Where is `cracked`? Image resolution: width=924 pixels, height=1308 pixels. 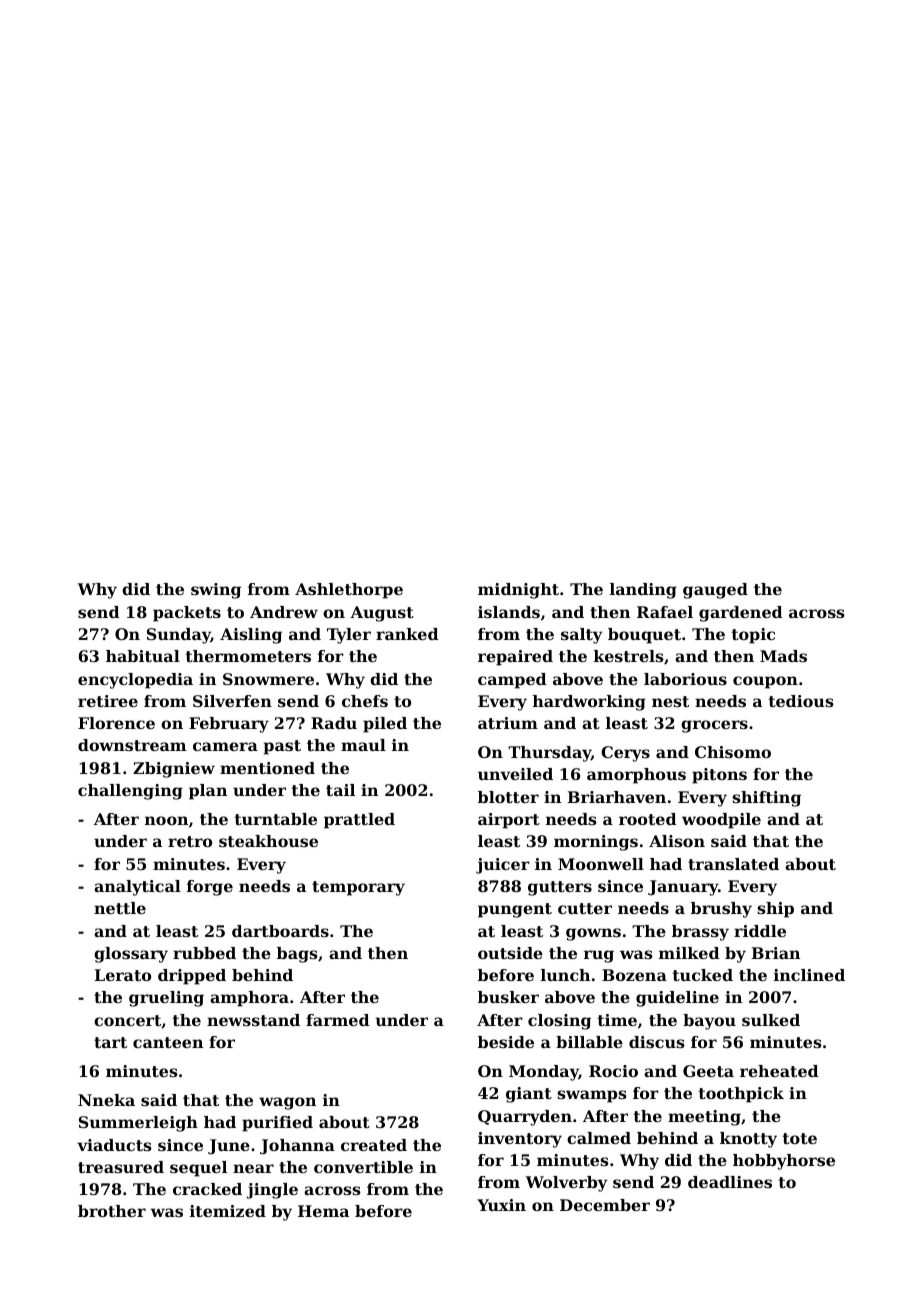 cracked is located at coordinates (207, 1189).
